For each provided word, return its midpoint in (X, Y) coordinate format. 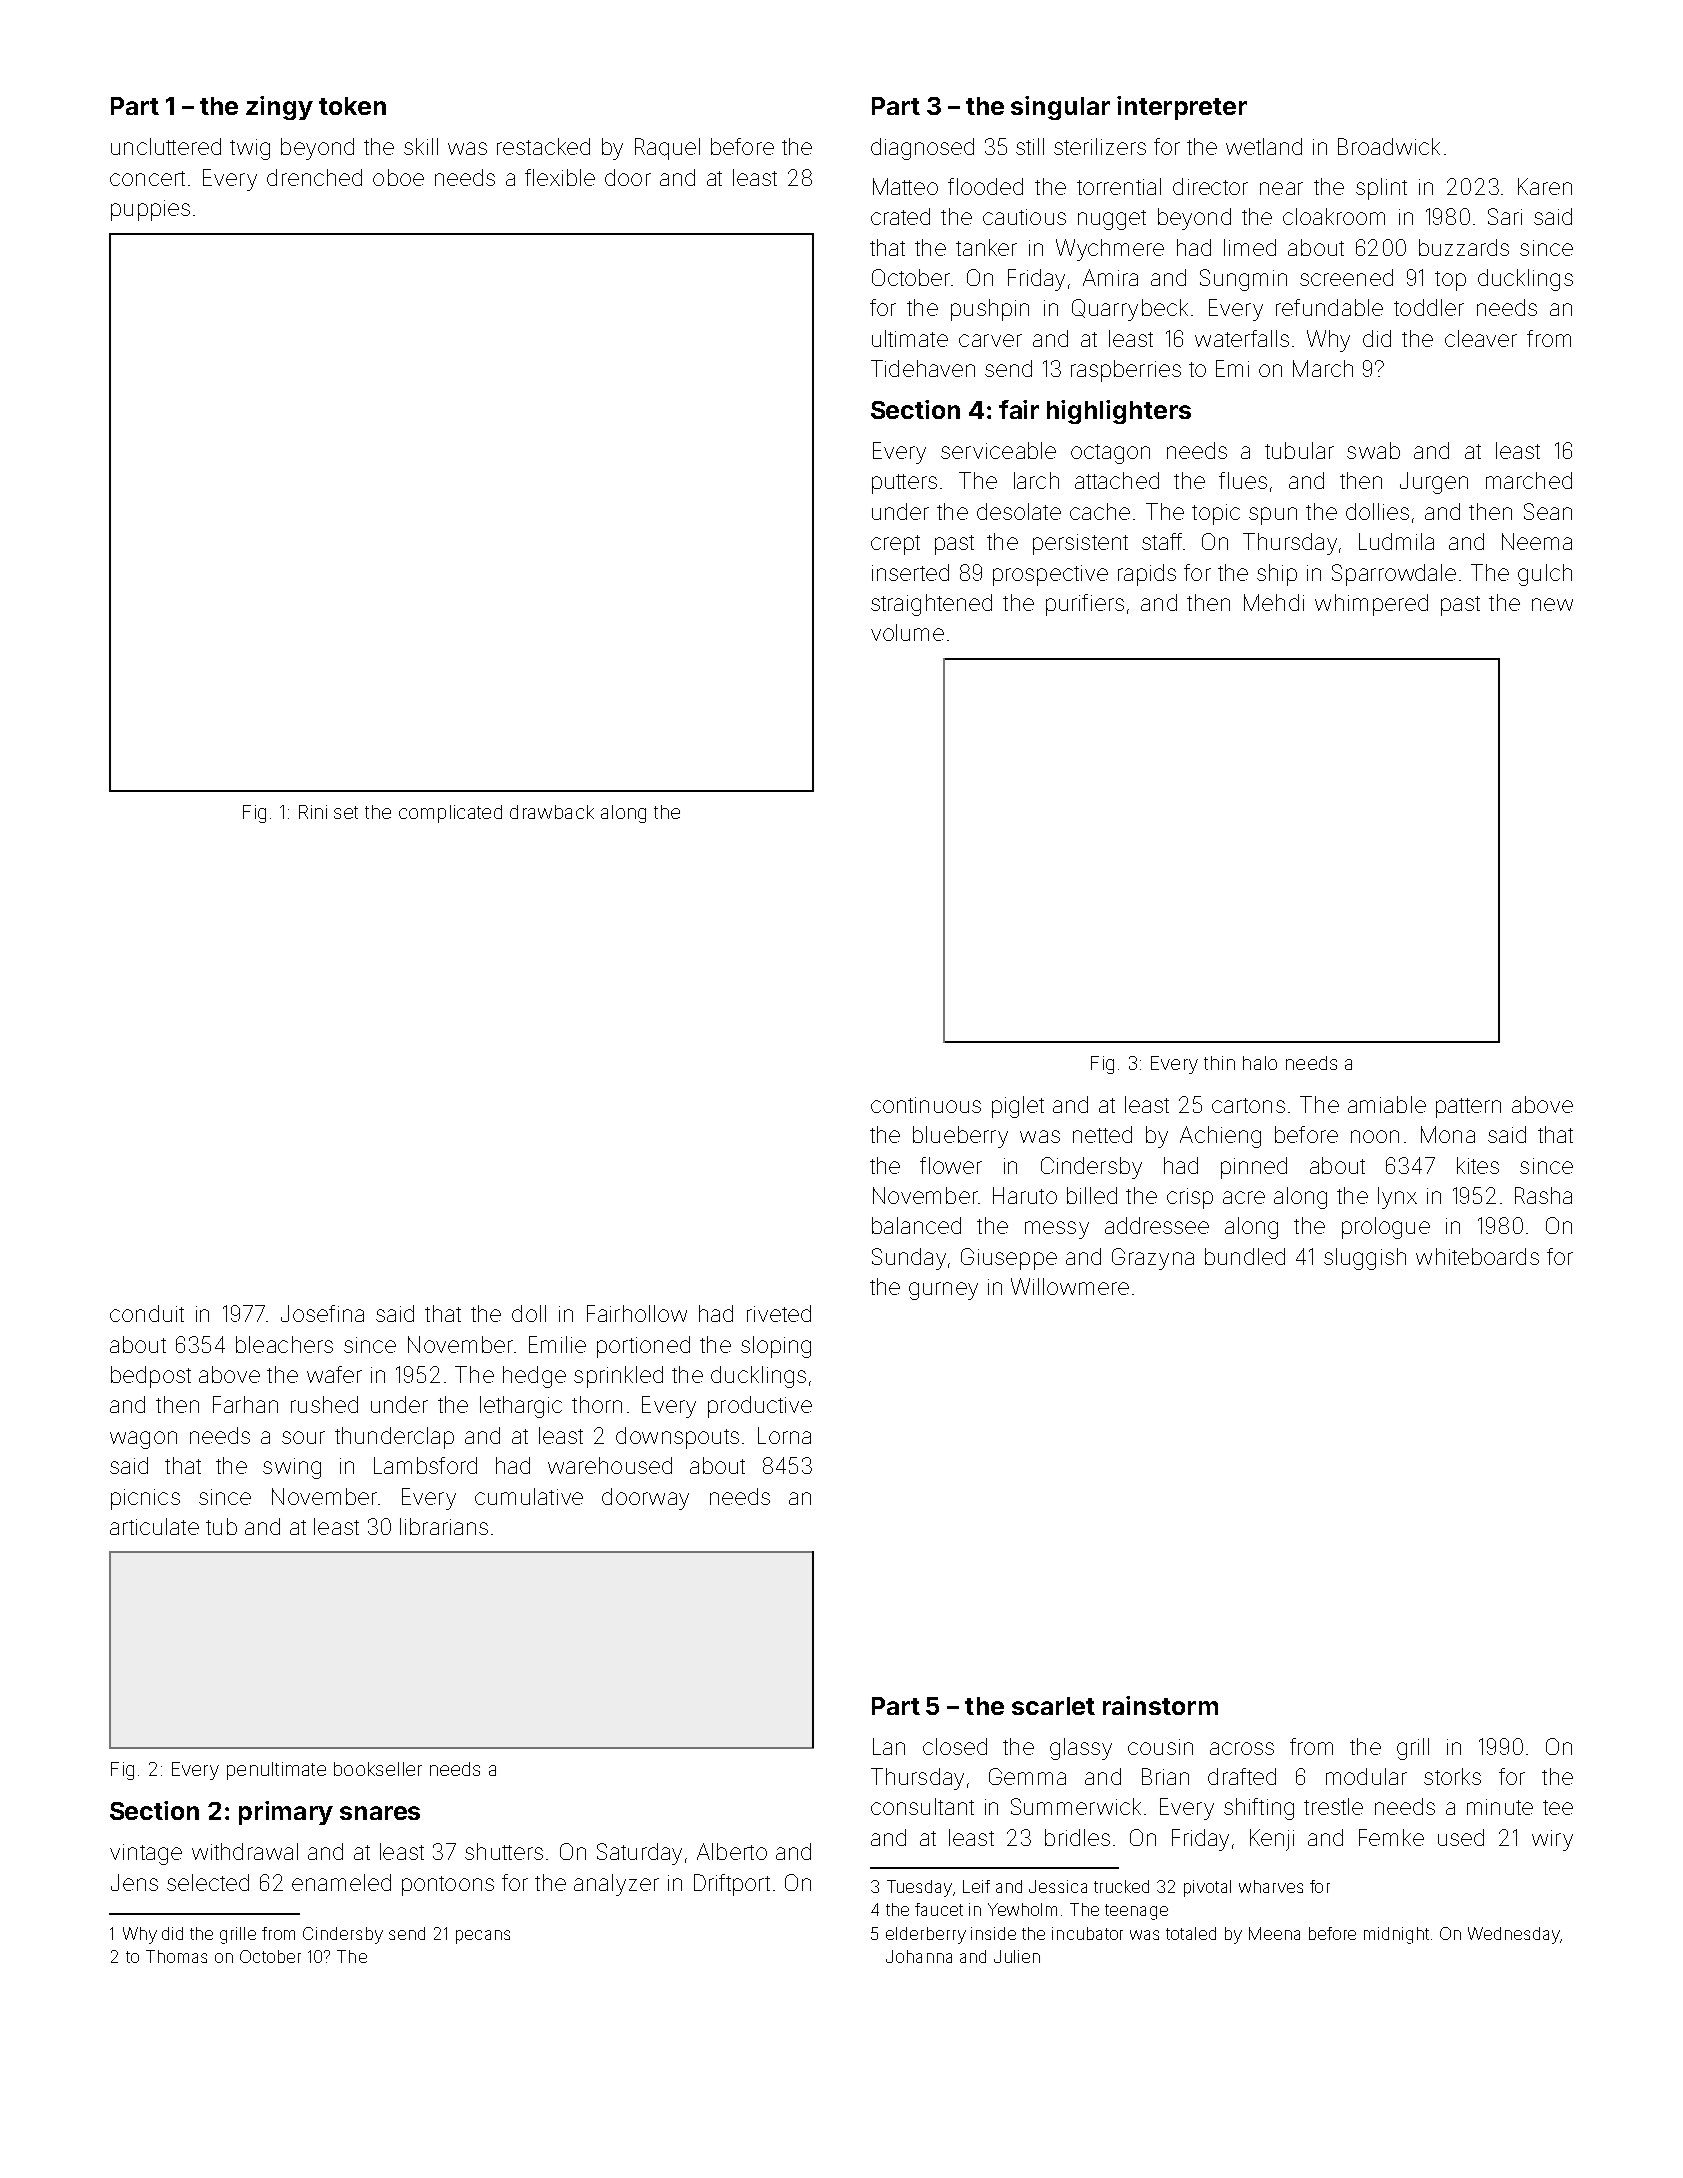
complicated (450, 814)
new (1552, 604)
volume (907, 632)
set (346, 812)
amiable (1387, 1104)
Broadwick (1389, 146)
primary (286, 1813)
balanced (916, 1225)
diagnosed (922, 149)
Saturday (639, 1854)
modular (1366, 1776)
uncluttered (166, 146)
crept (895, 545)
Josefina (322, 1313)
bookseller (378, 1769)
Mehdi (1274, 602)
